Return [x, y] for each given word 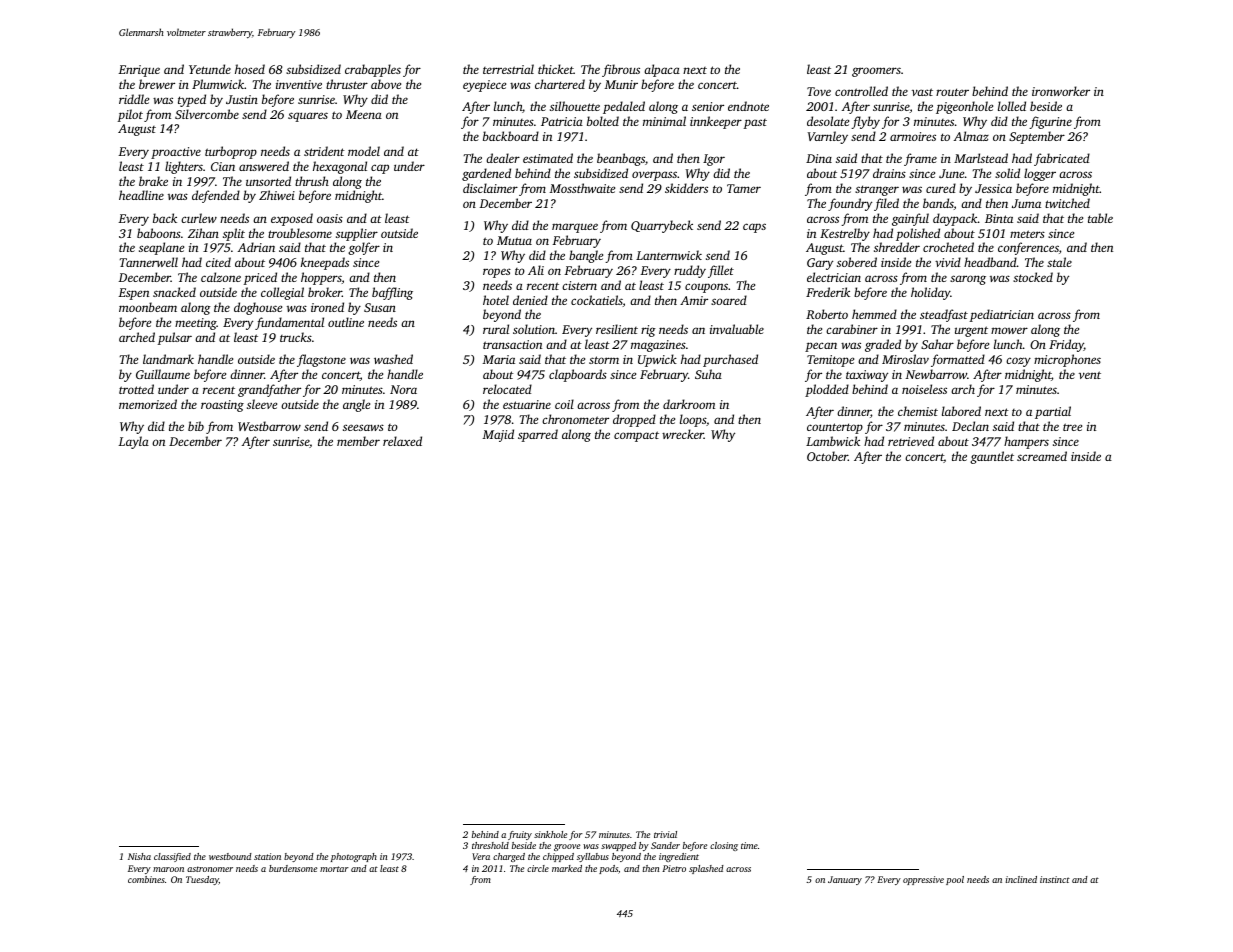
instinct [1055, 879]
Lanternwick [669, 255]
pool [955, 880]
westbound [230, 856]
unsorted [268, 181]
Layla [133, 442]
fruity [520, 835]
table [1100, 218]
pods [608, 869]
